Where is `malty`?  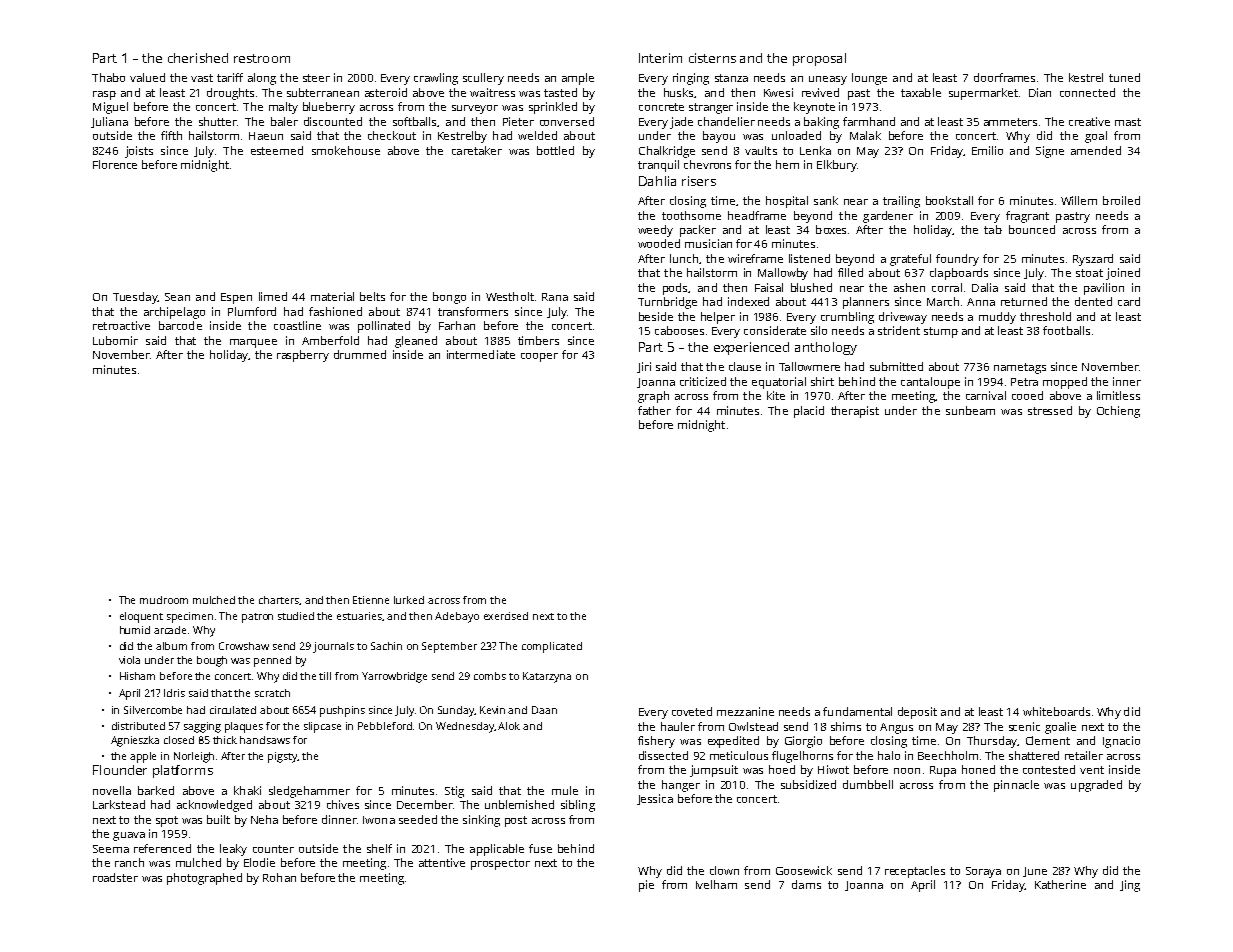 malty is located at coordinates (283, 108).
